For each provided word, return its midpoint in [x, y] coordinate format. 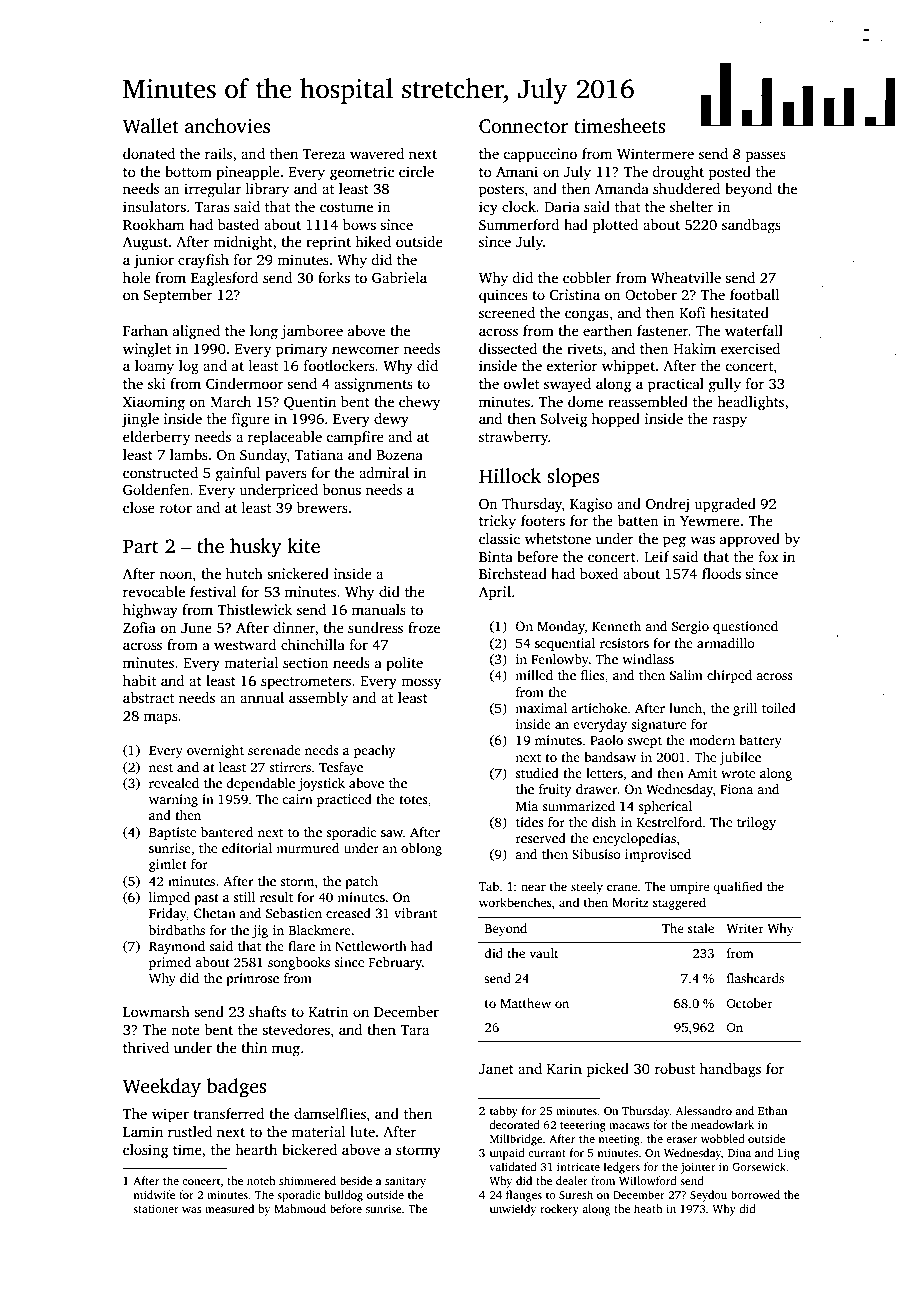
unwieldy [513, 1210]
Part [140, 546]
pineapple [248, 173]
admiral [384, 472]
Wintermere [655, 153]
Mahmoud [300, 1208]
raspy [729, 422]
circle [416, 171]
